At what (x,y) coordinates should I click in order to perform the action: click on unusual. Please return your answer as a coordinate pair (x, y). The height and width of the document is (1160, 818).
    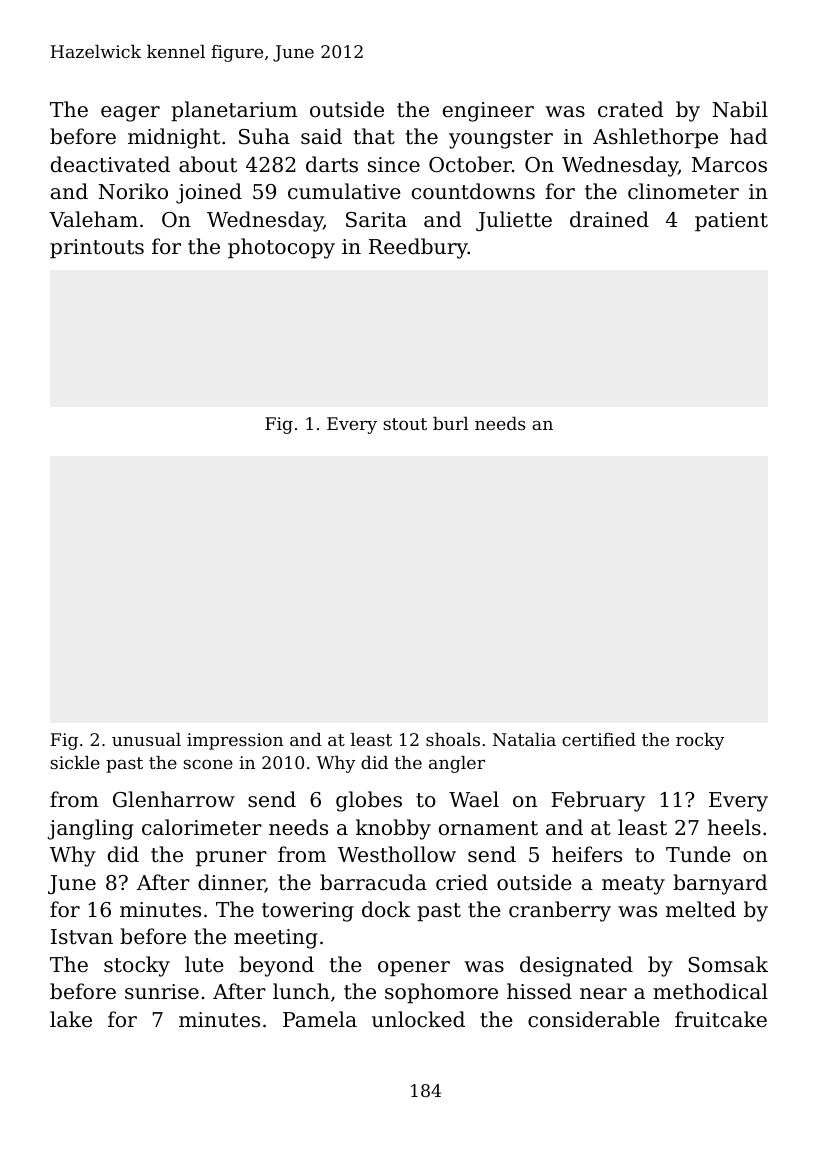
    Looking at the image, I should click on (146, 739).
